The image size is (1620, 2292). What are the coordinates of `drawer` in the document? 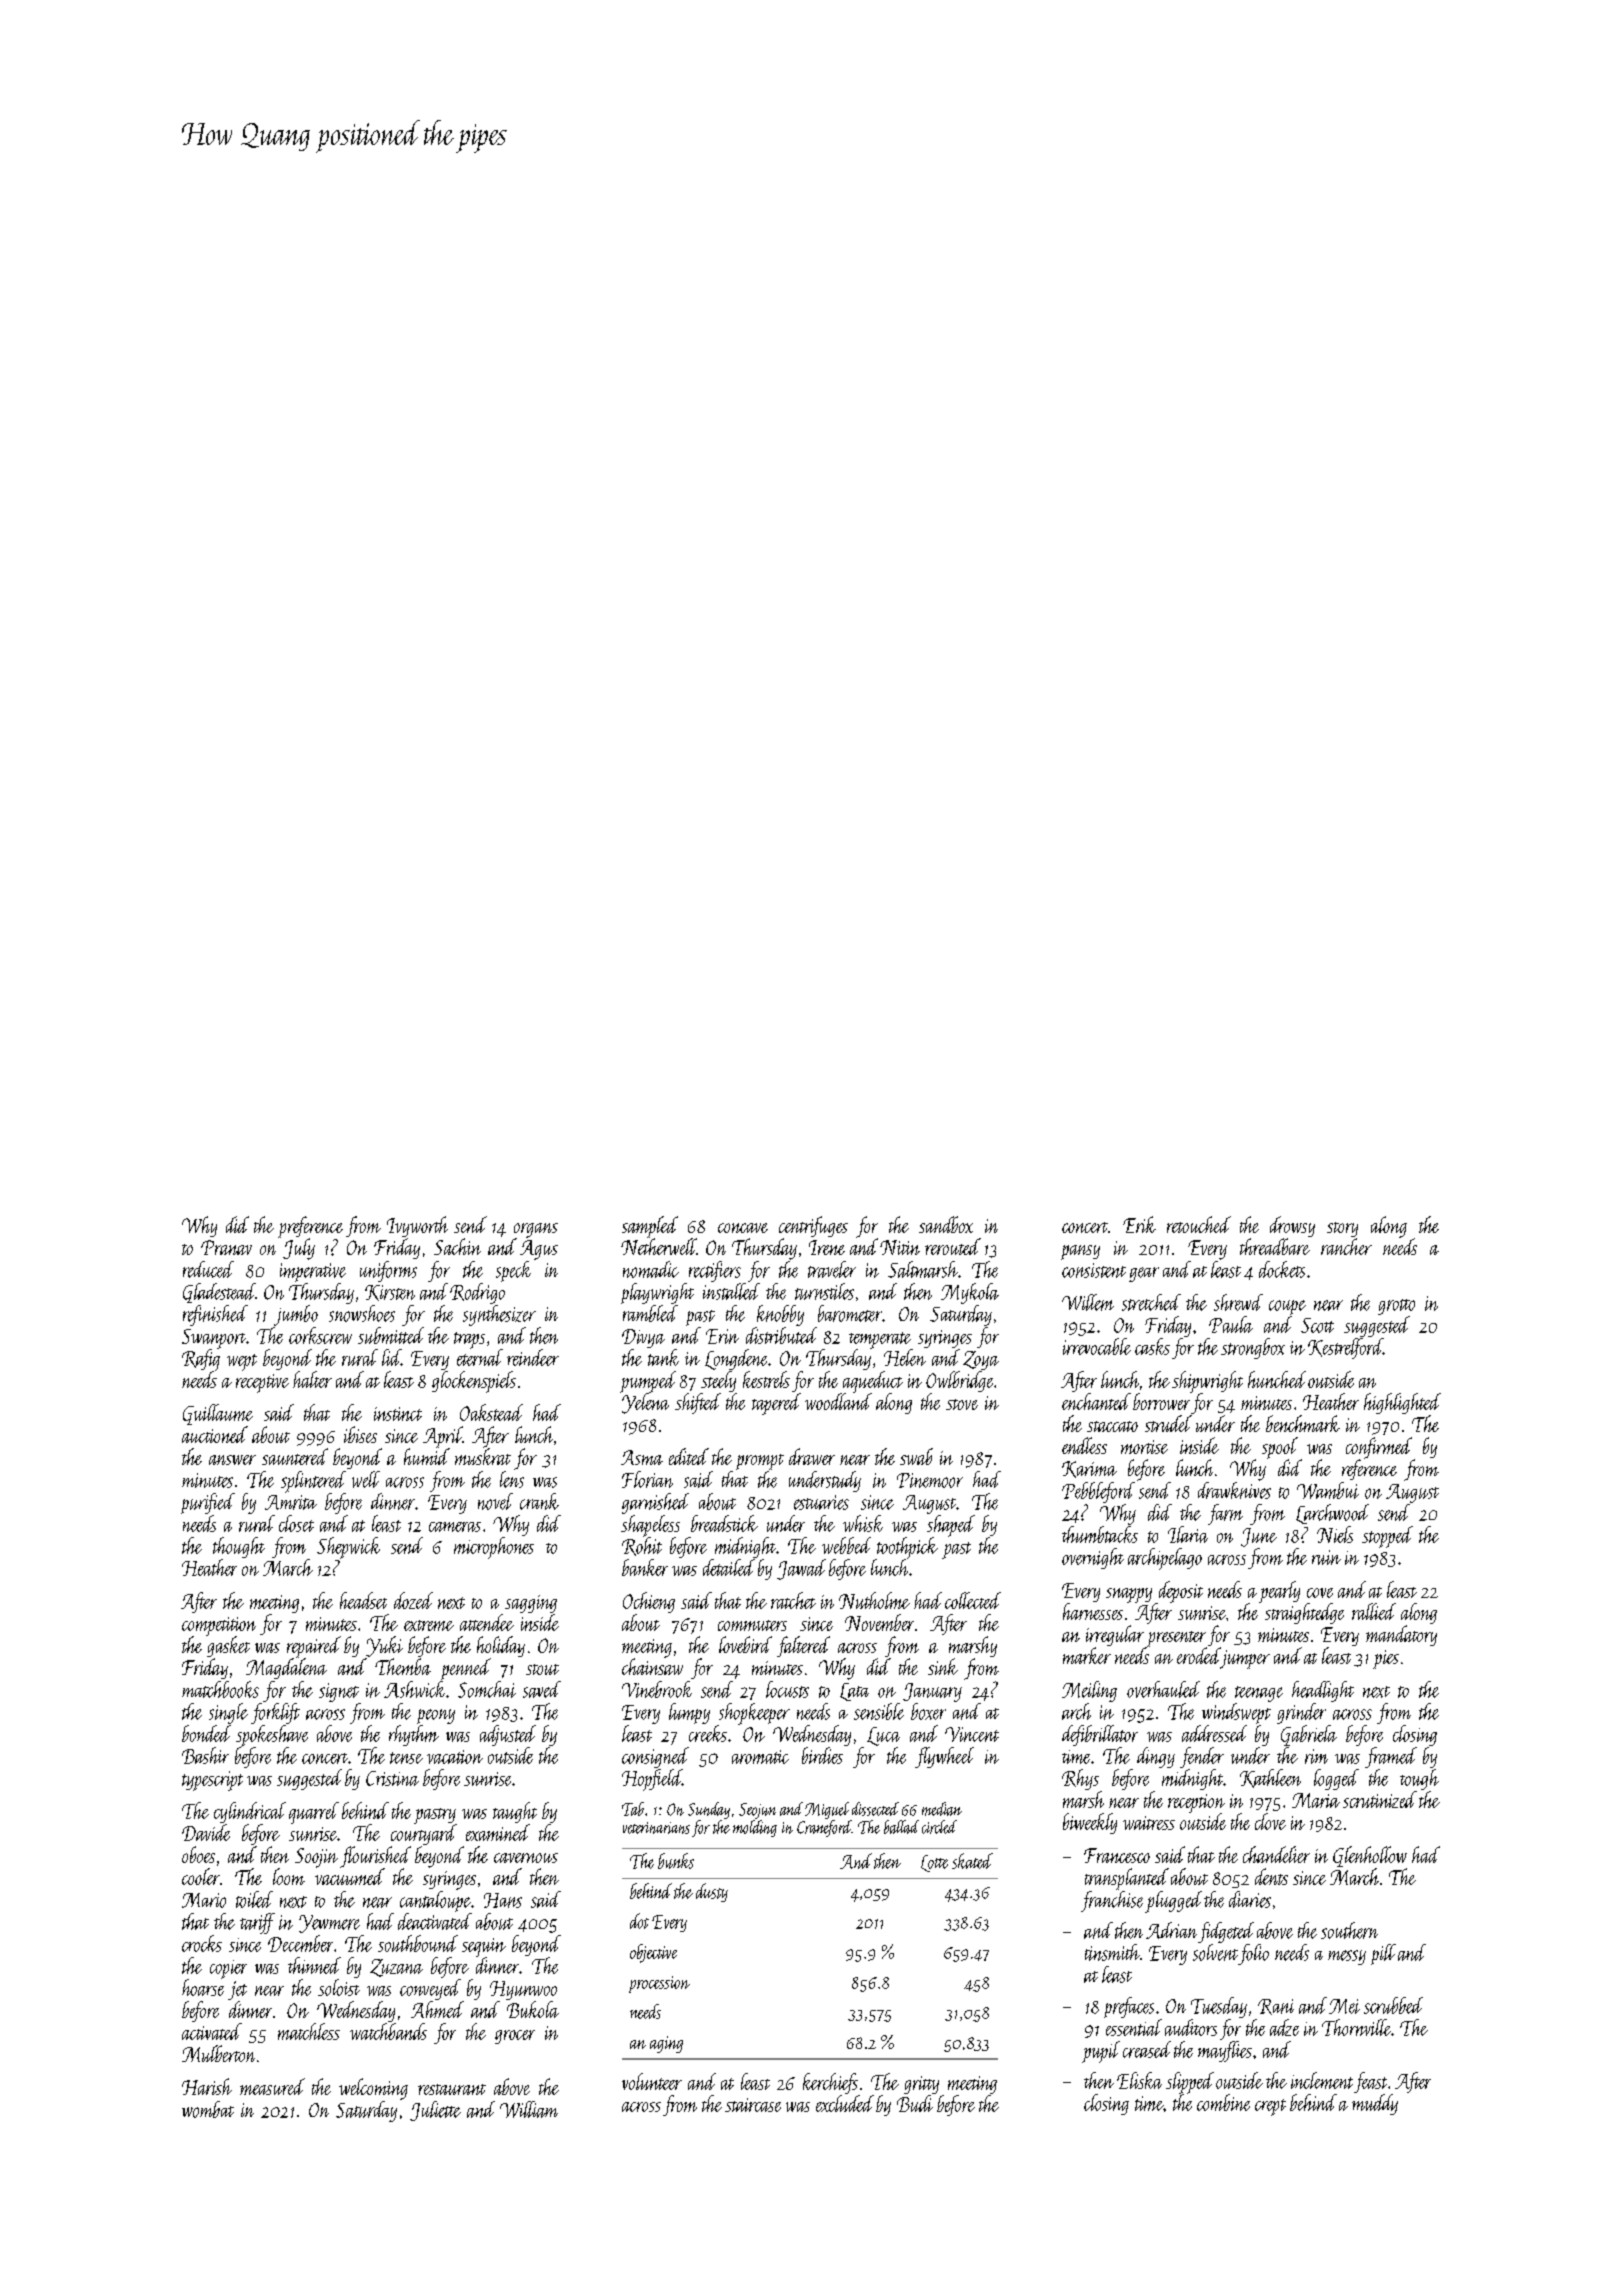 It's located at (812, 1456).
